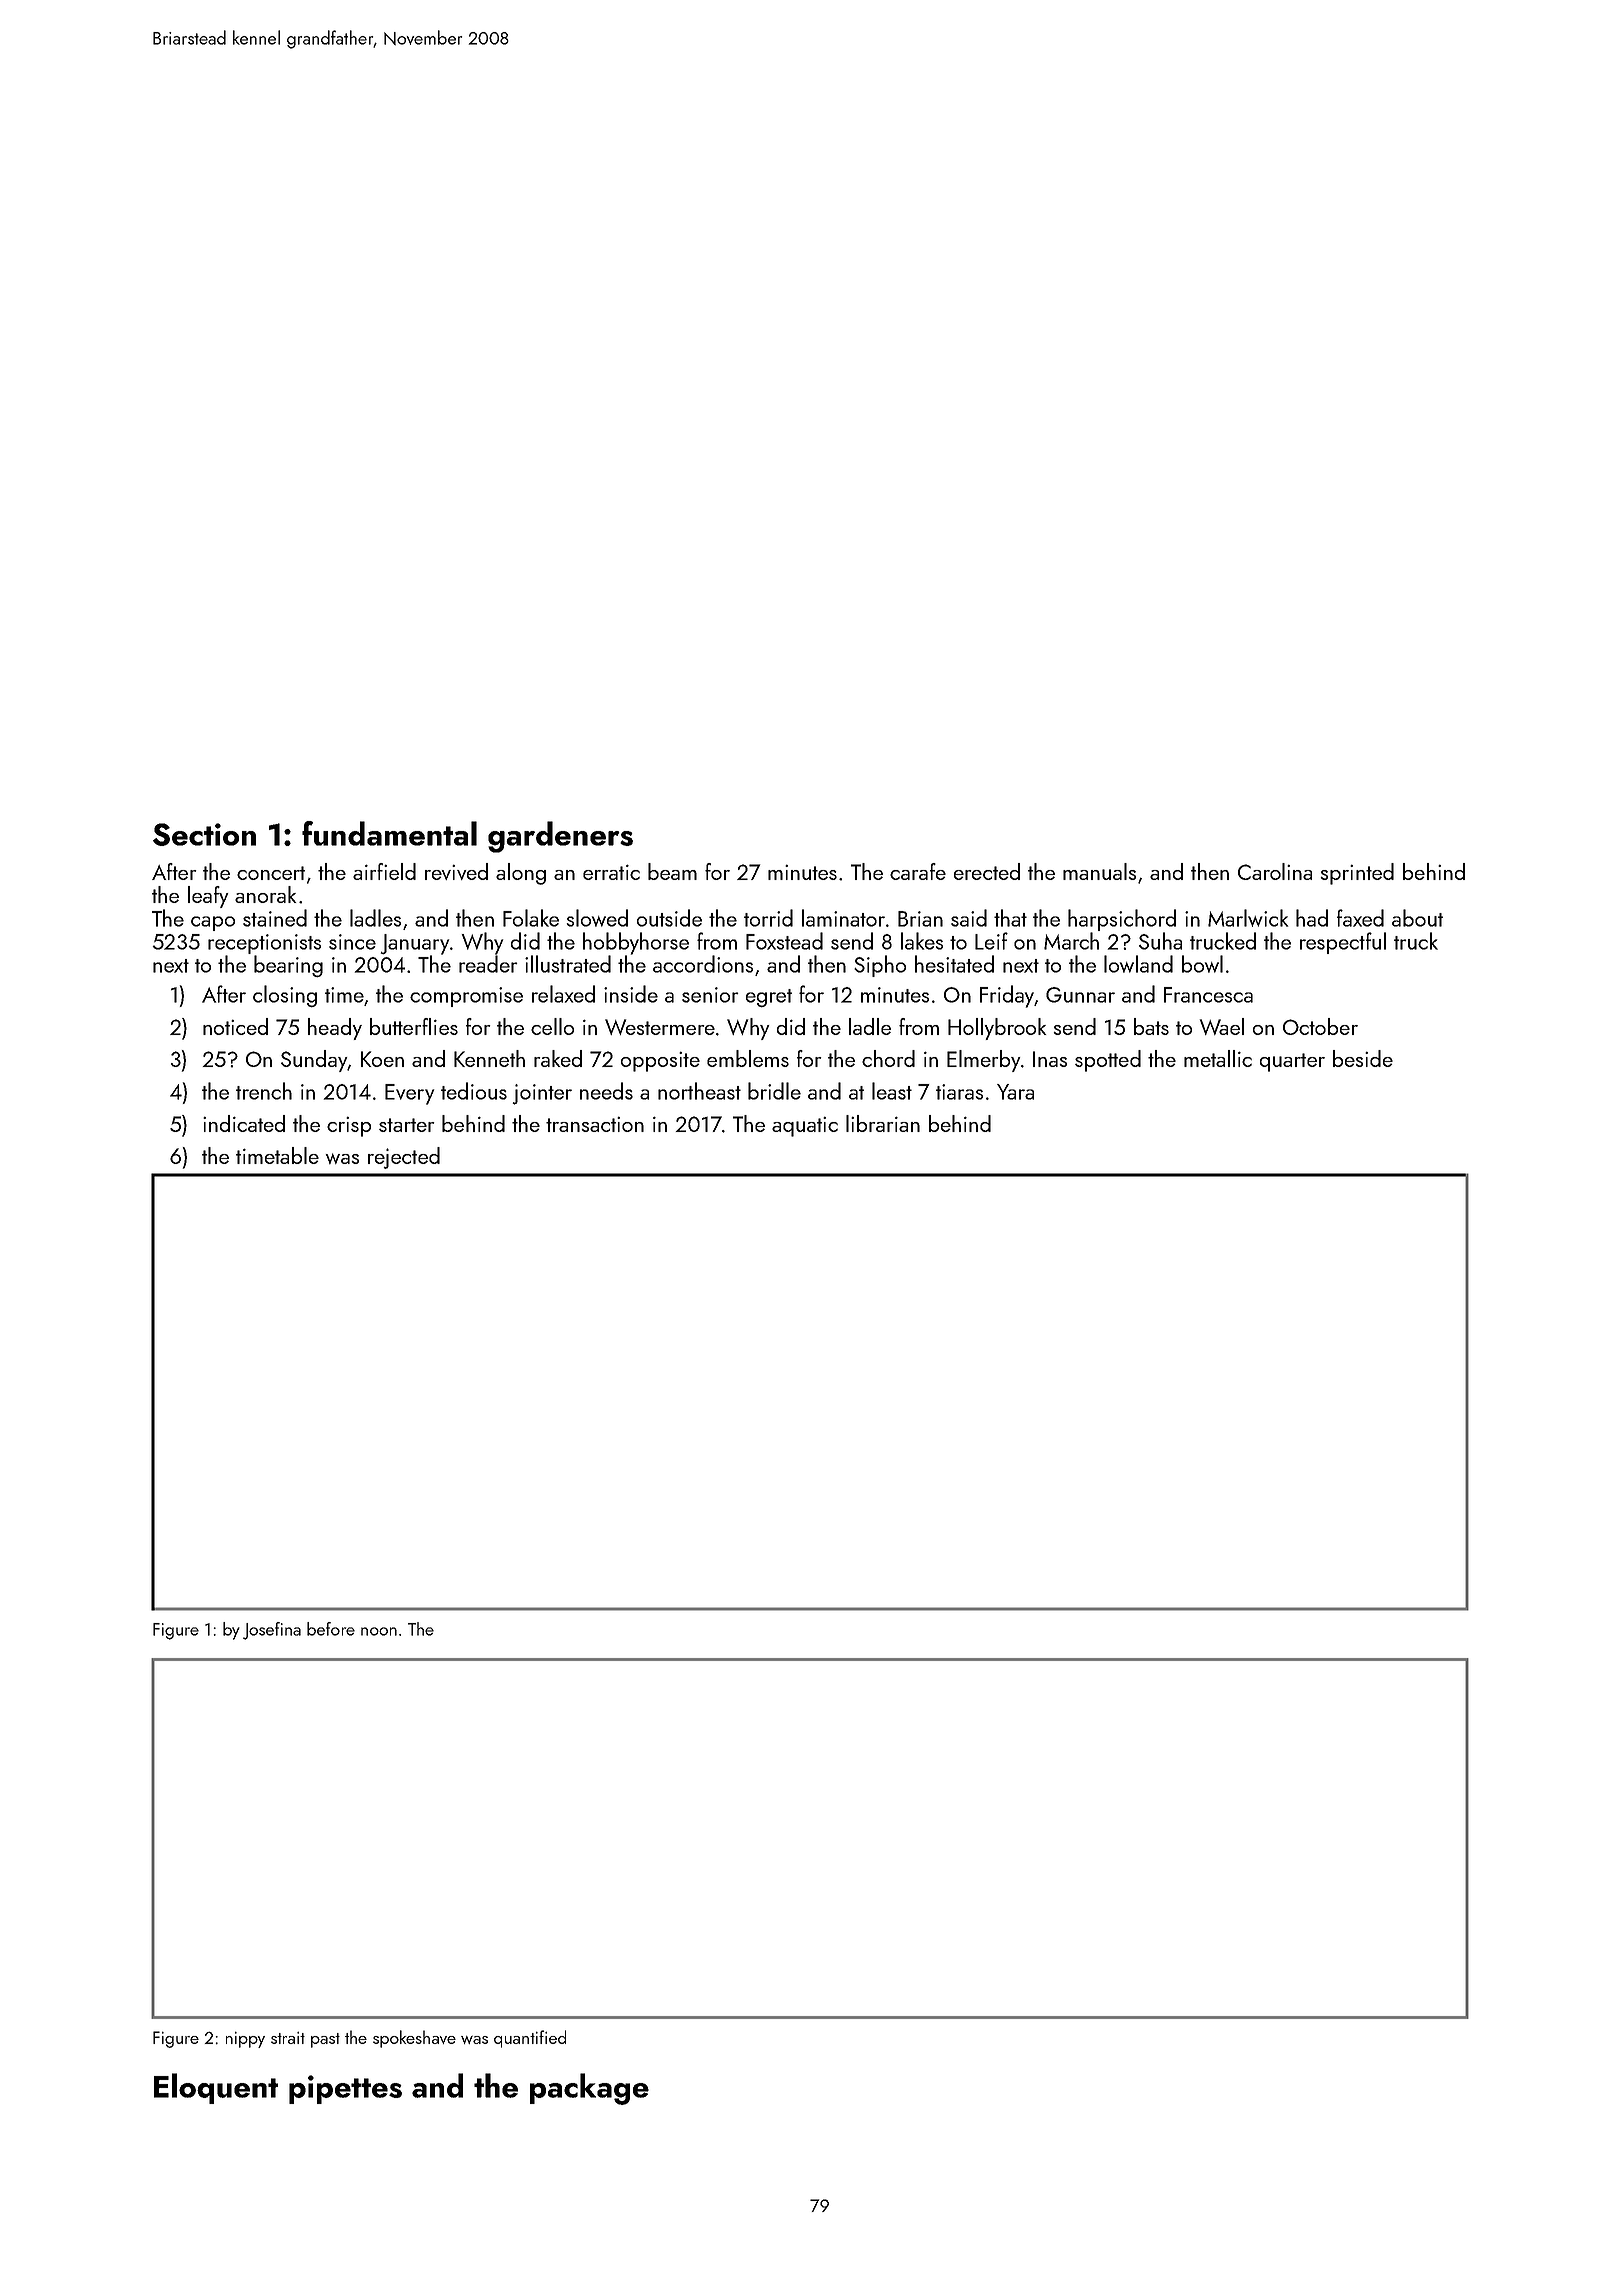  I want to click on package, so click(589, 2089).
